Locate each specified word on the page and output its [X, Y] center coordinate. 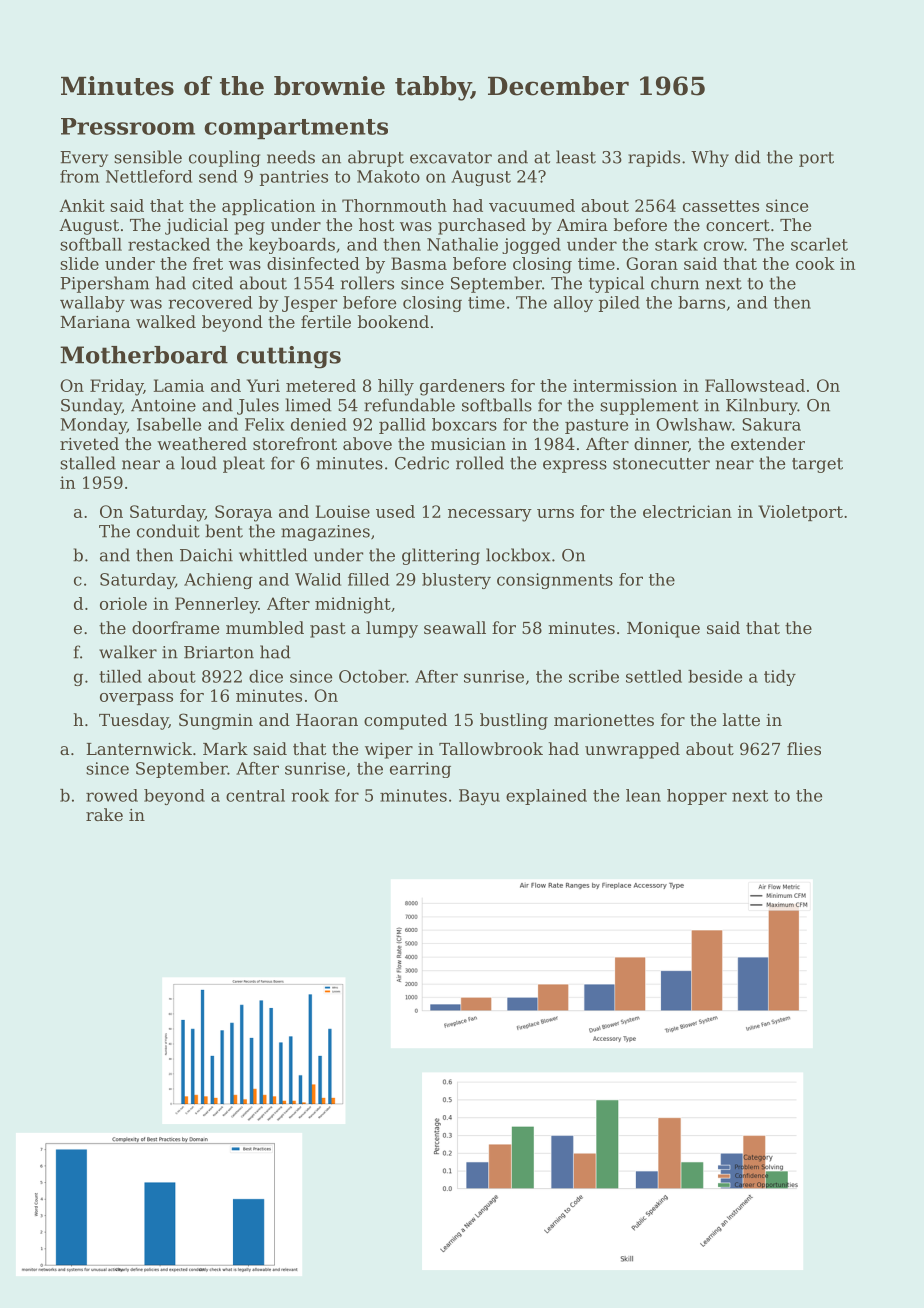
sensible [148, 157]
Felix [264, 424]
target [817, 465]
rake [104, 814]
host [376, 224]
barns [701, 302]
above [367, 443]
